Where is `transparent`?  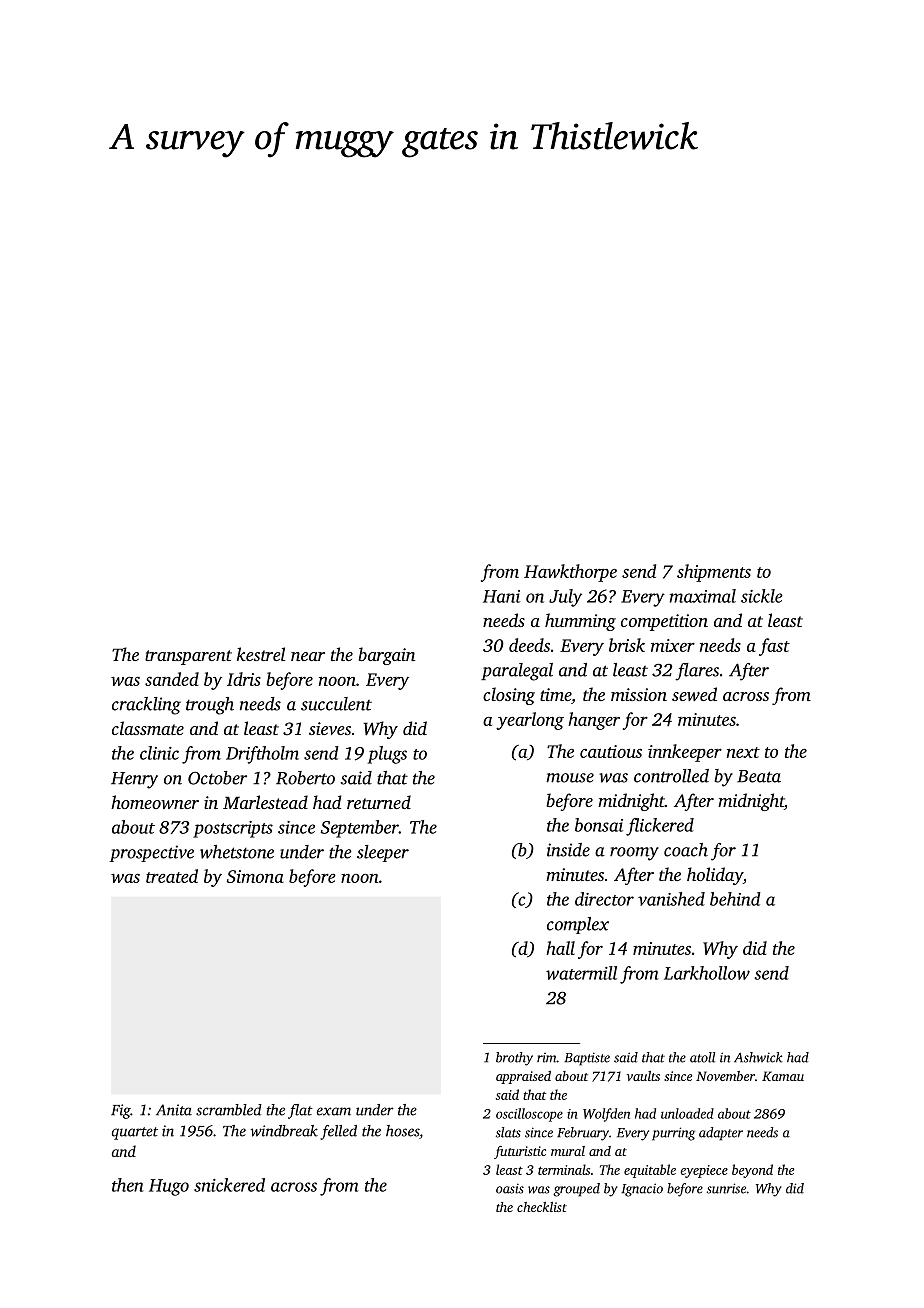 transparent is located at coordinates (188, 657).
